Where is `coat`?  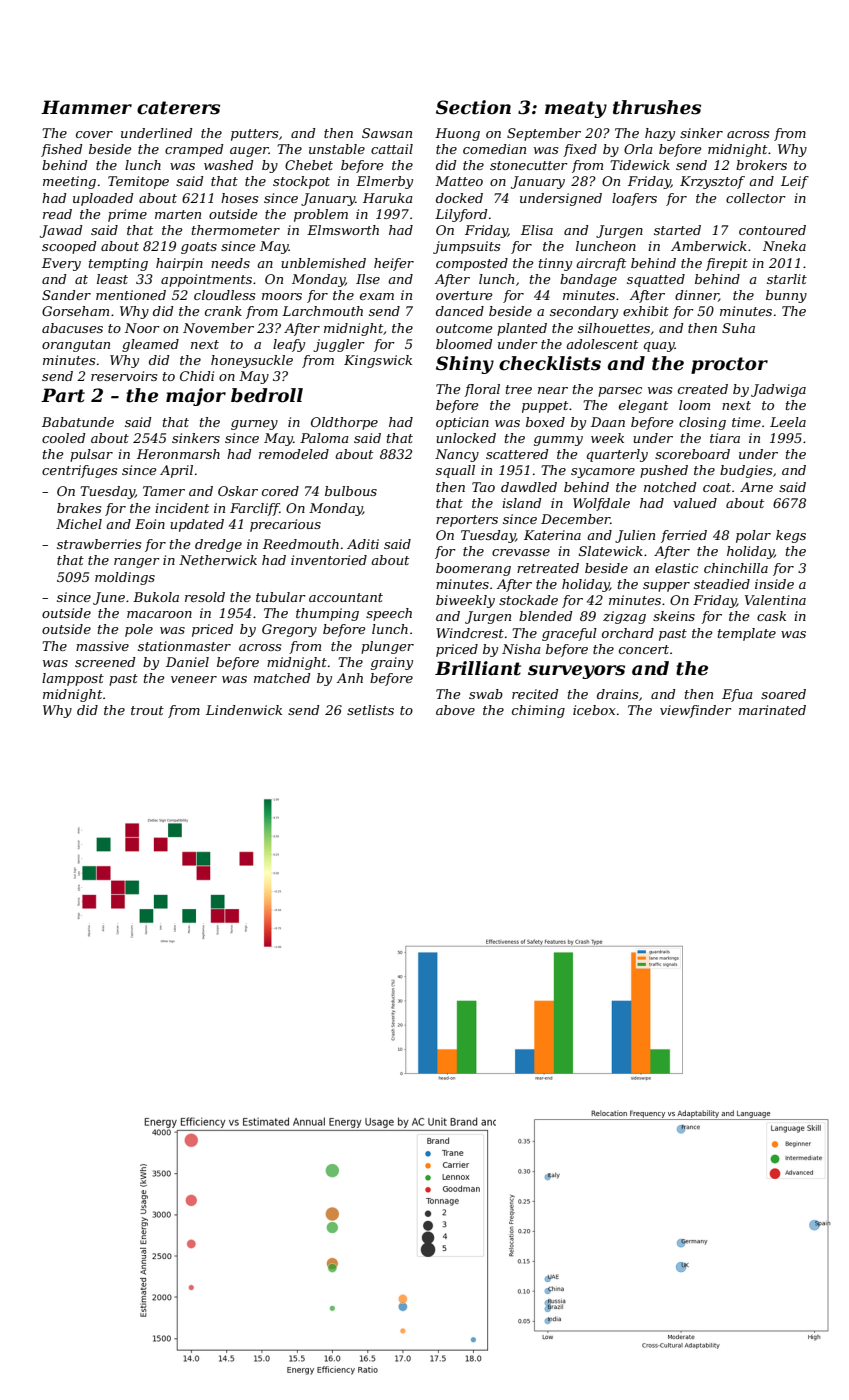
coat is located at coordinates (717, 487).
